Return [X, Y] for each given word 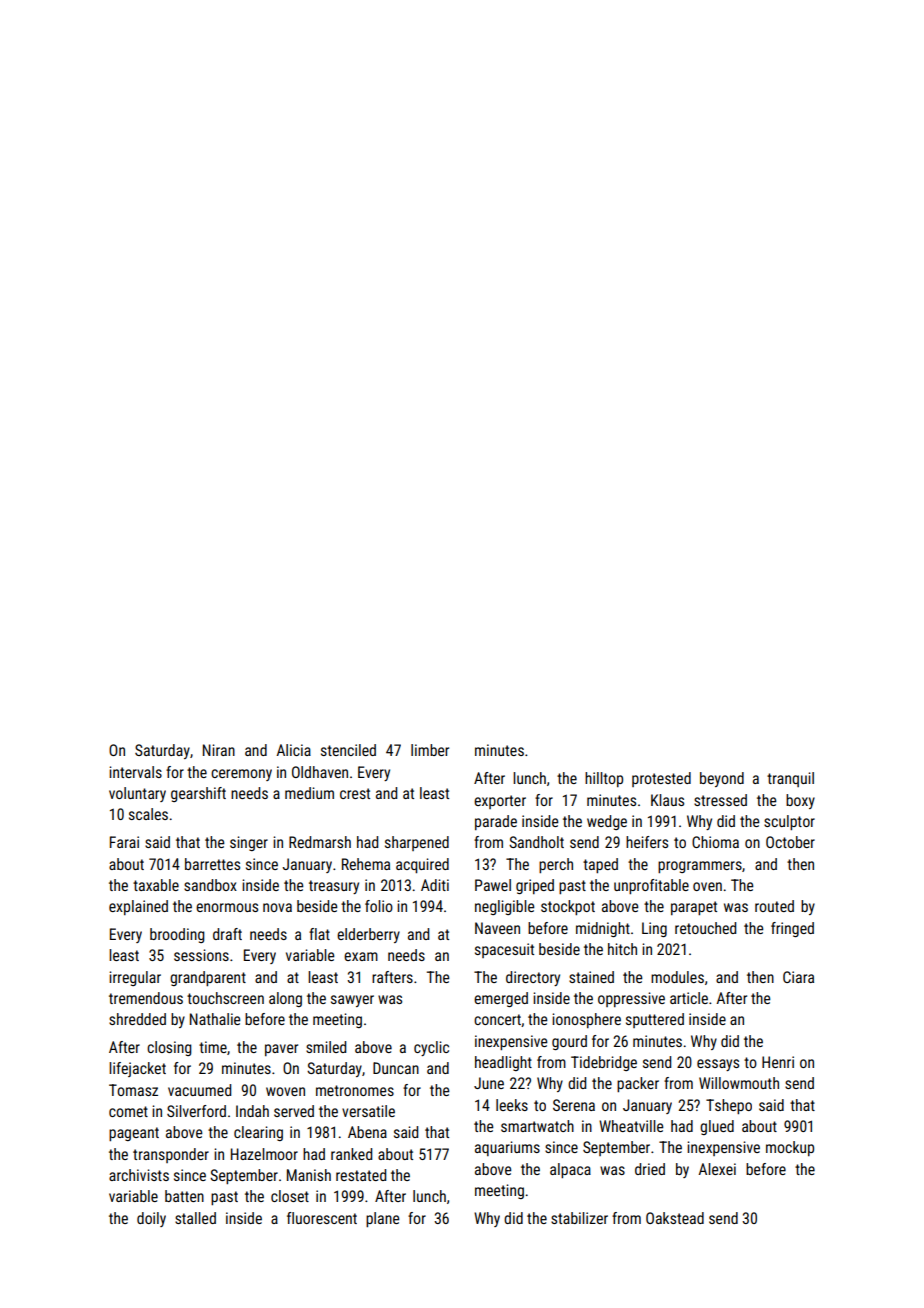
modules [677, 977]
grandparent [208, 978]
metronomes [355, 1090]
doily [151, 1219]
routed [774, 906]
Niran [219, 750]
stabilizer [579, 1218]
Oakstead [675, 1218]
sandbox [210, 885]
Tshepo [729, 1106]
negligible [504, 907]
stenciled [348, 750]
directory [533, 978]
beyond [722, 779]
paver [281, 1050]
